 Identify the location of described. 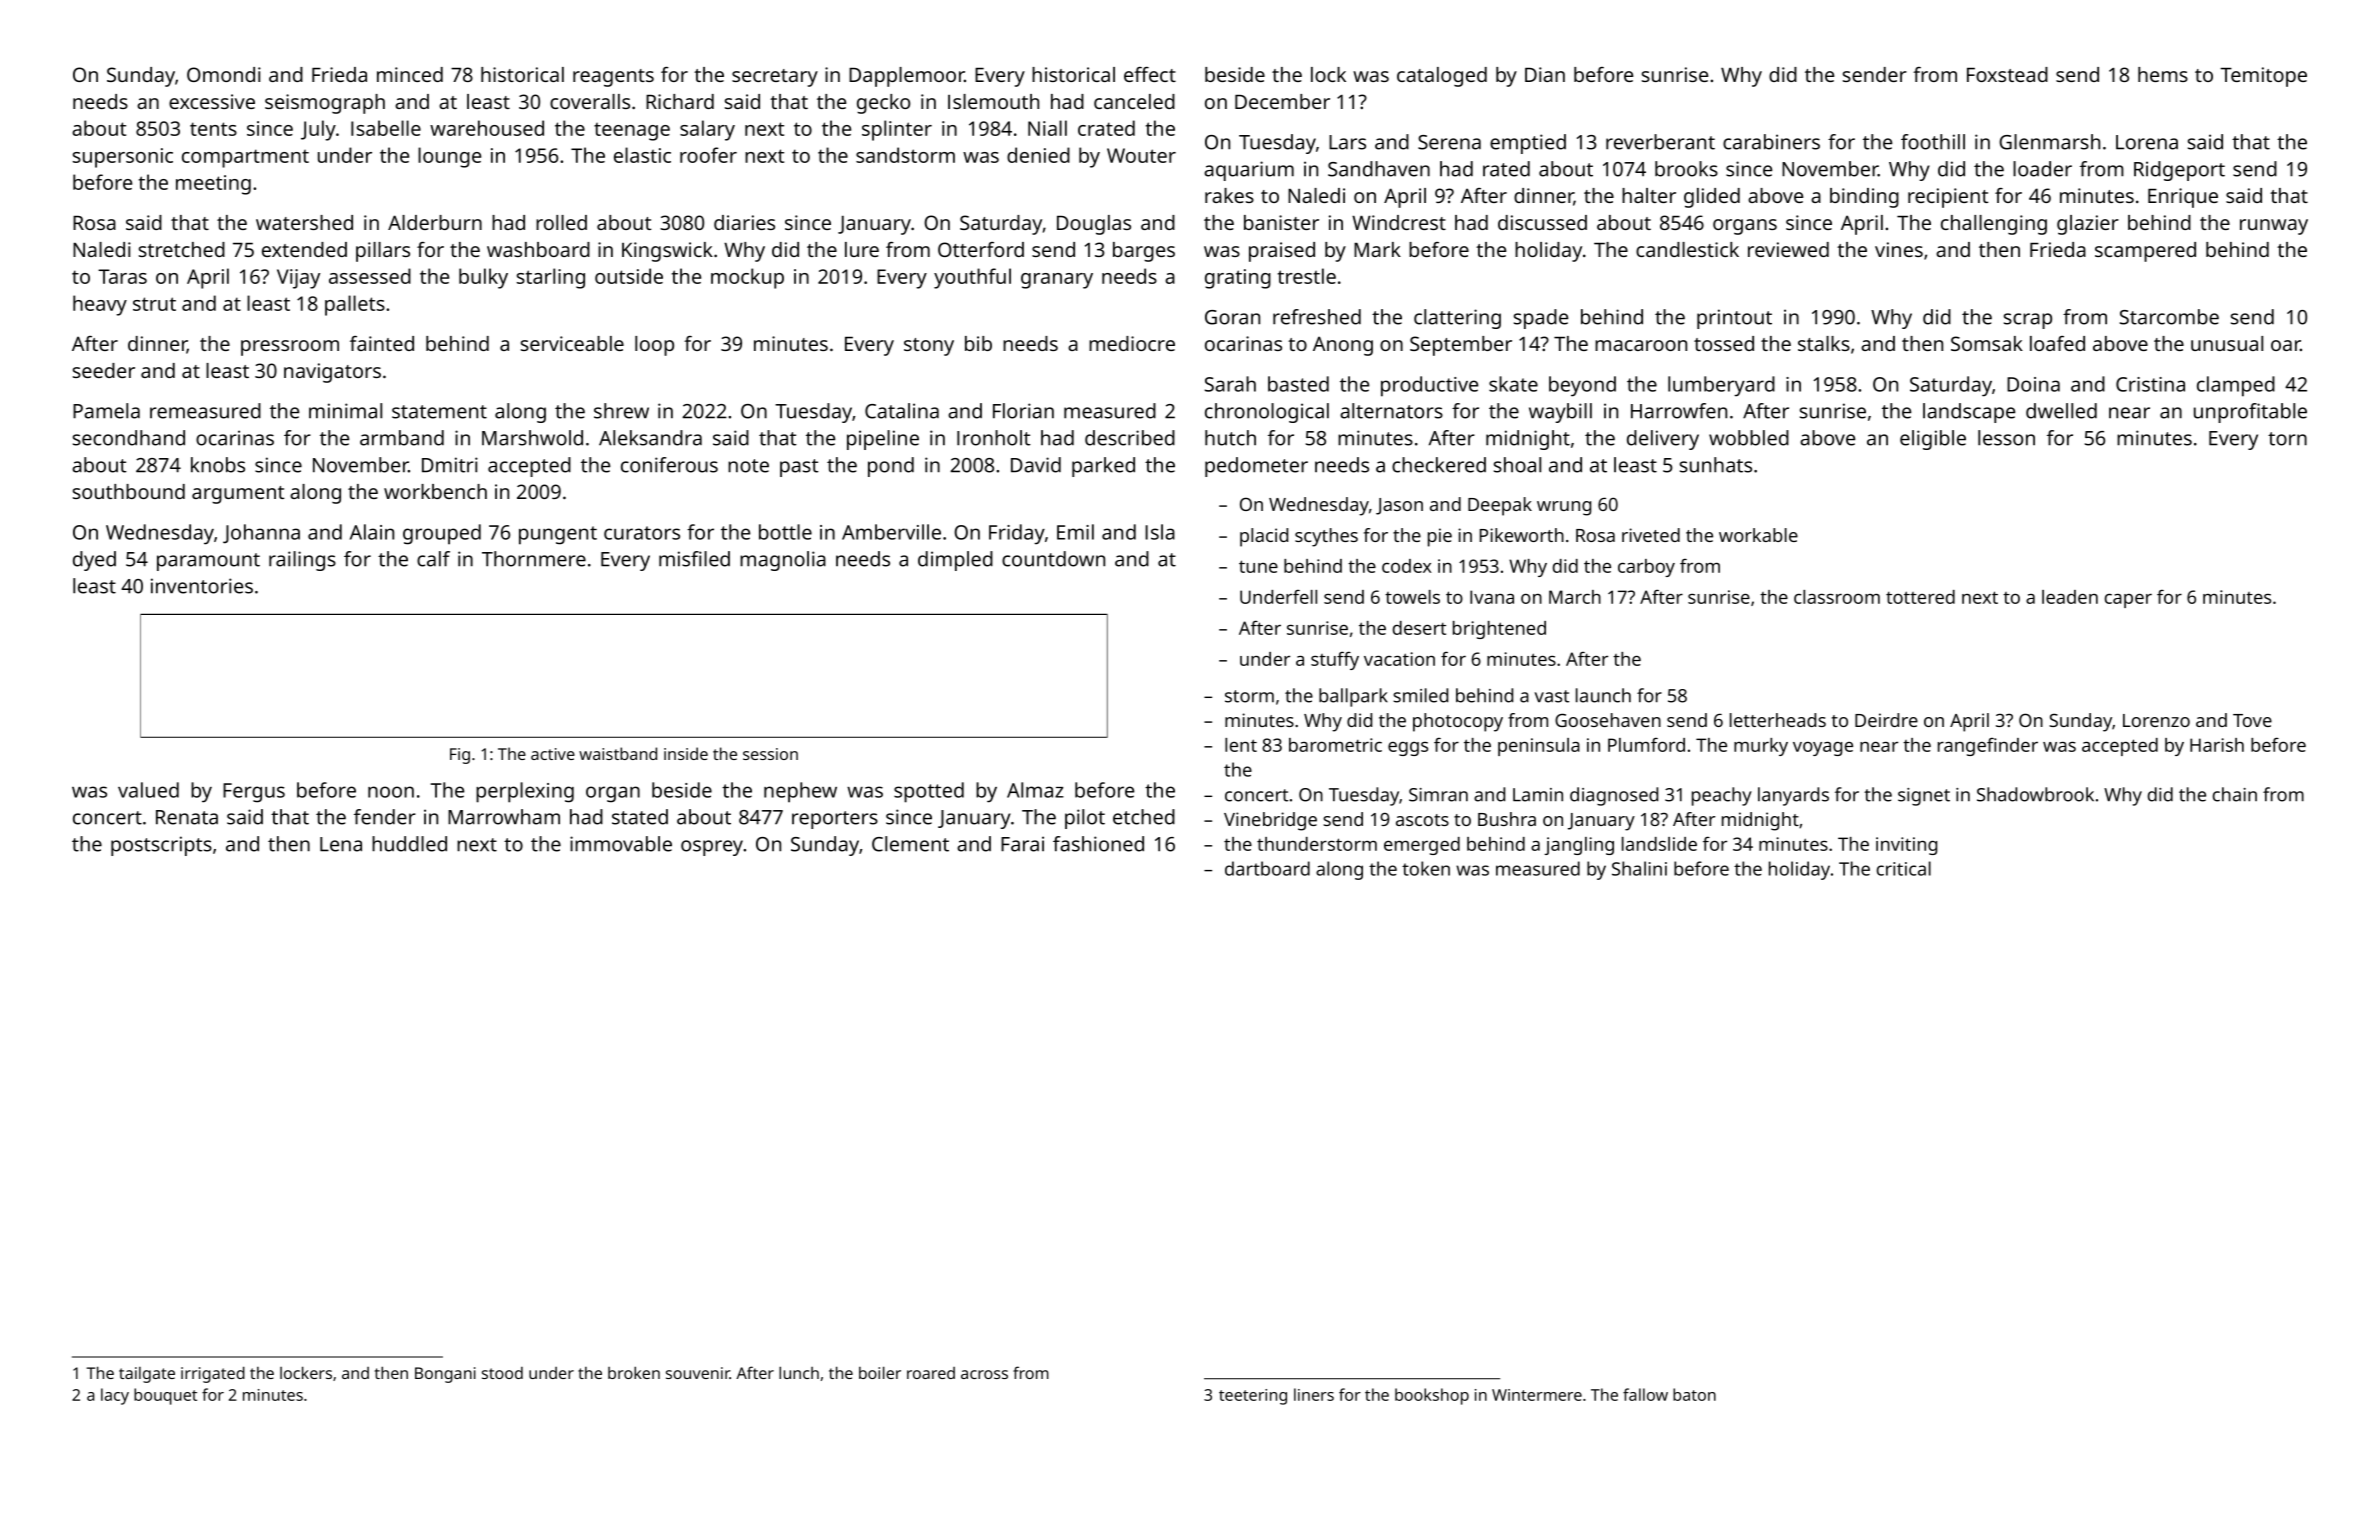
(1130, 438).
